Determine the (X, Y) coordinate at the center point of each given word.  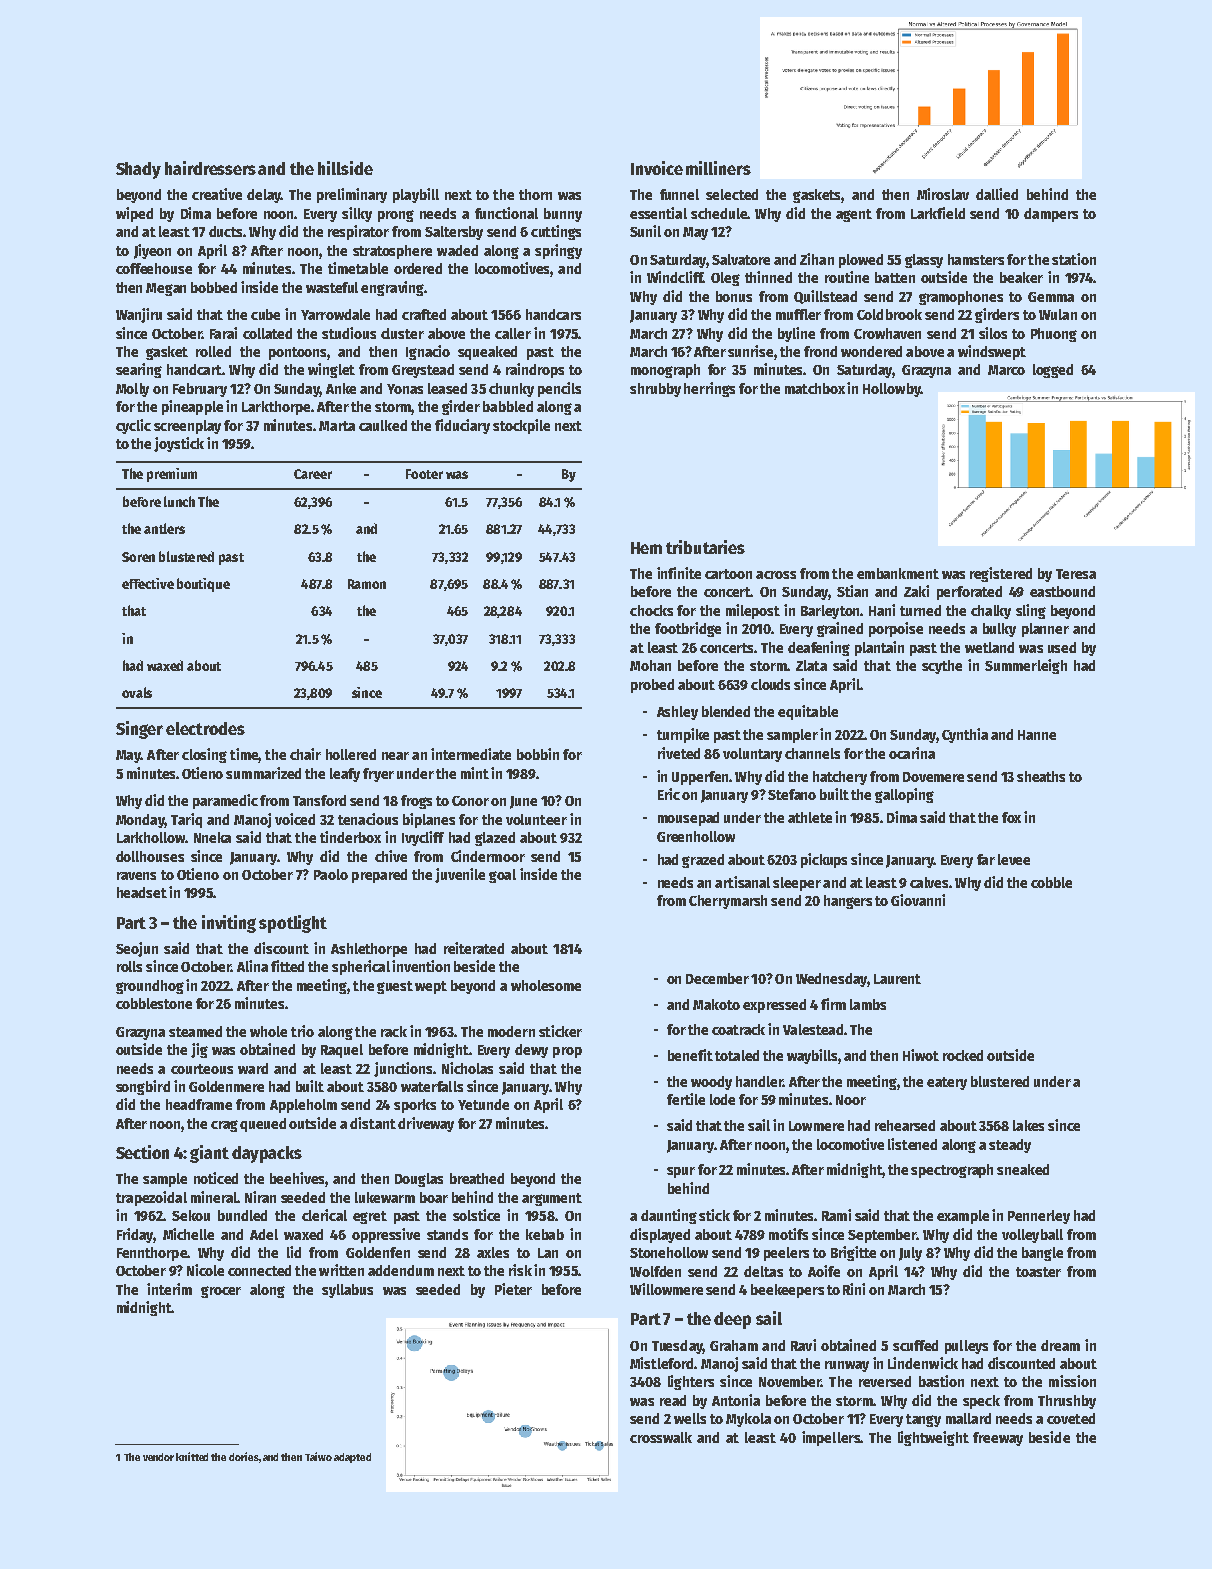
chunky (511, 390)
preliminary (352, 195)
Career (313, 474)
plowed (861, 261)
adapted (352, 1458)
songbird (143, 1087)
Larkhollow (151, 837)
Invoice (657, 168)
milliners (718, 168)
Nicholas (467, 1068)
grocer (221, 1292)
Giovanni (918, 900)
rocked (963, 1055)
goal (502, 876)
